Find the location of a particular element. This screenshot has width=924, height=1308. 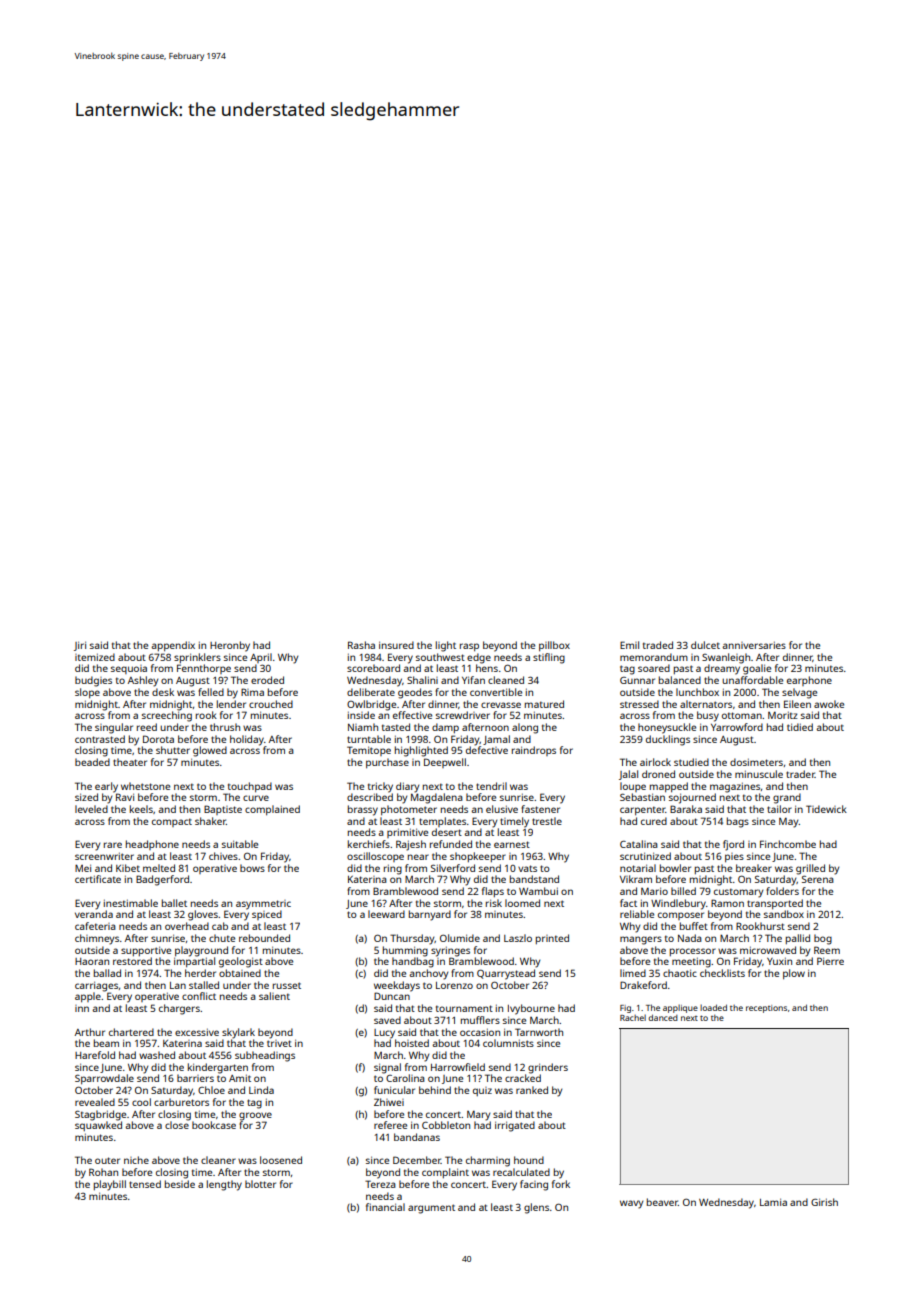

anniversaries is located at coordinates (754, 645).
